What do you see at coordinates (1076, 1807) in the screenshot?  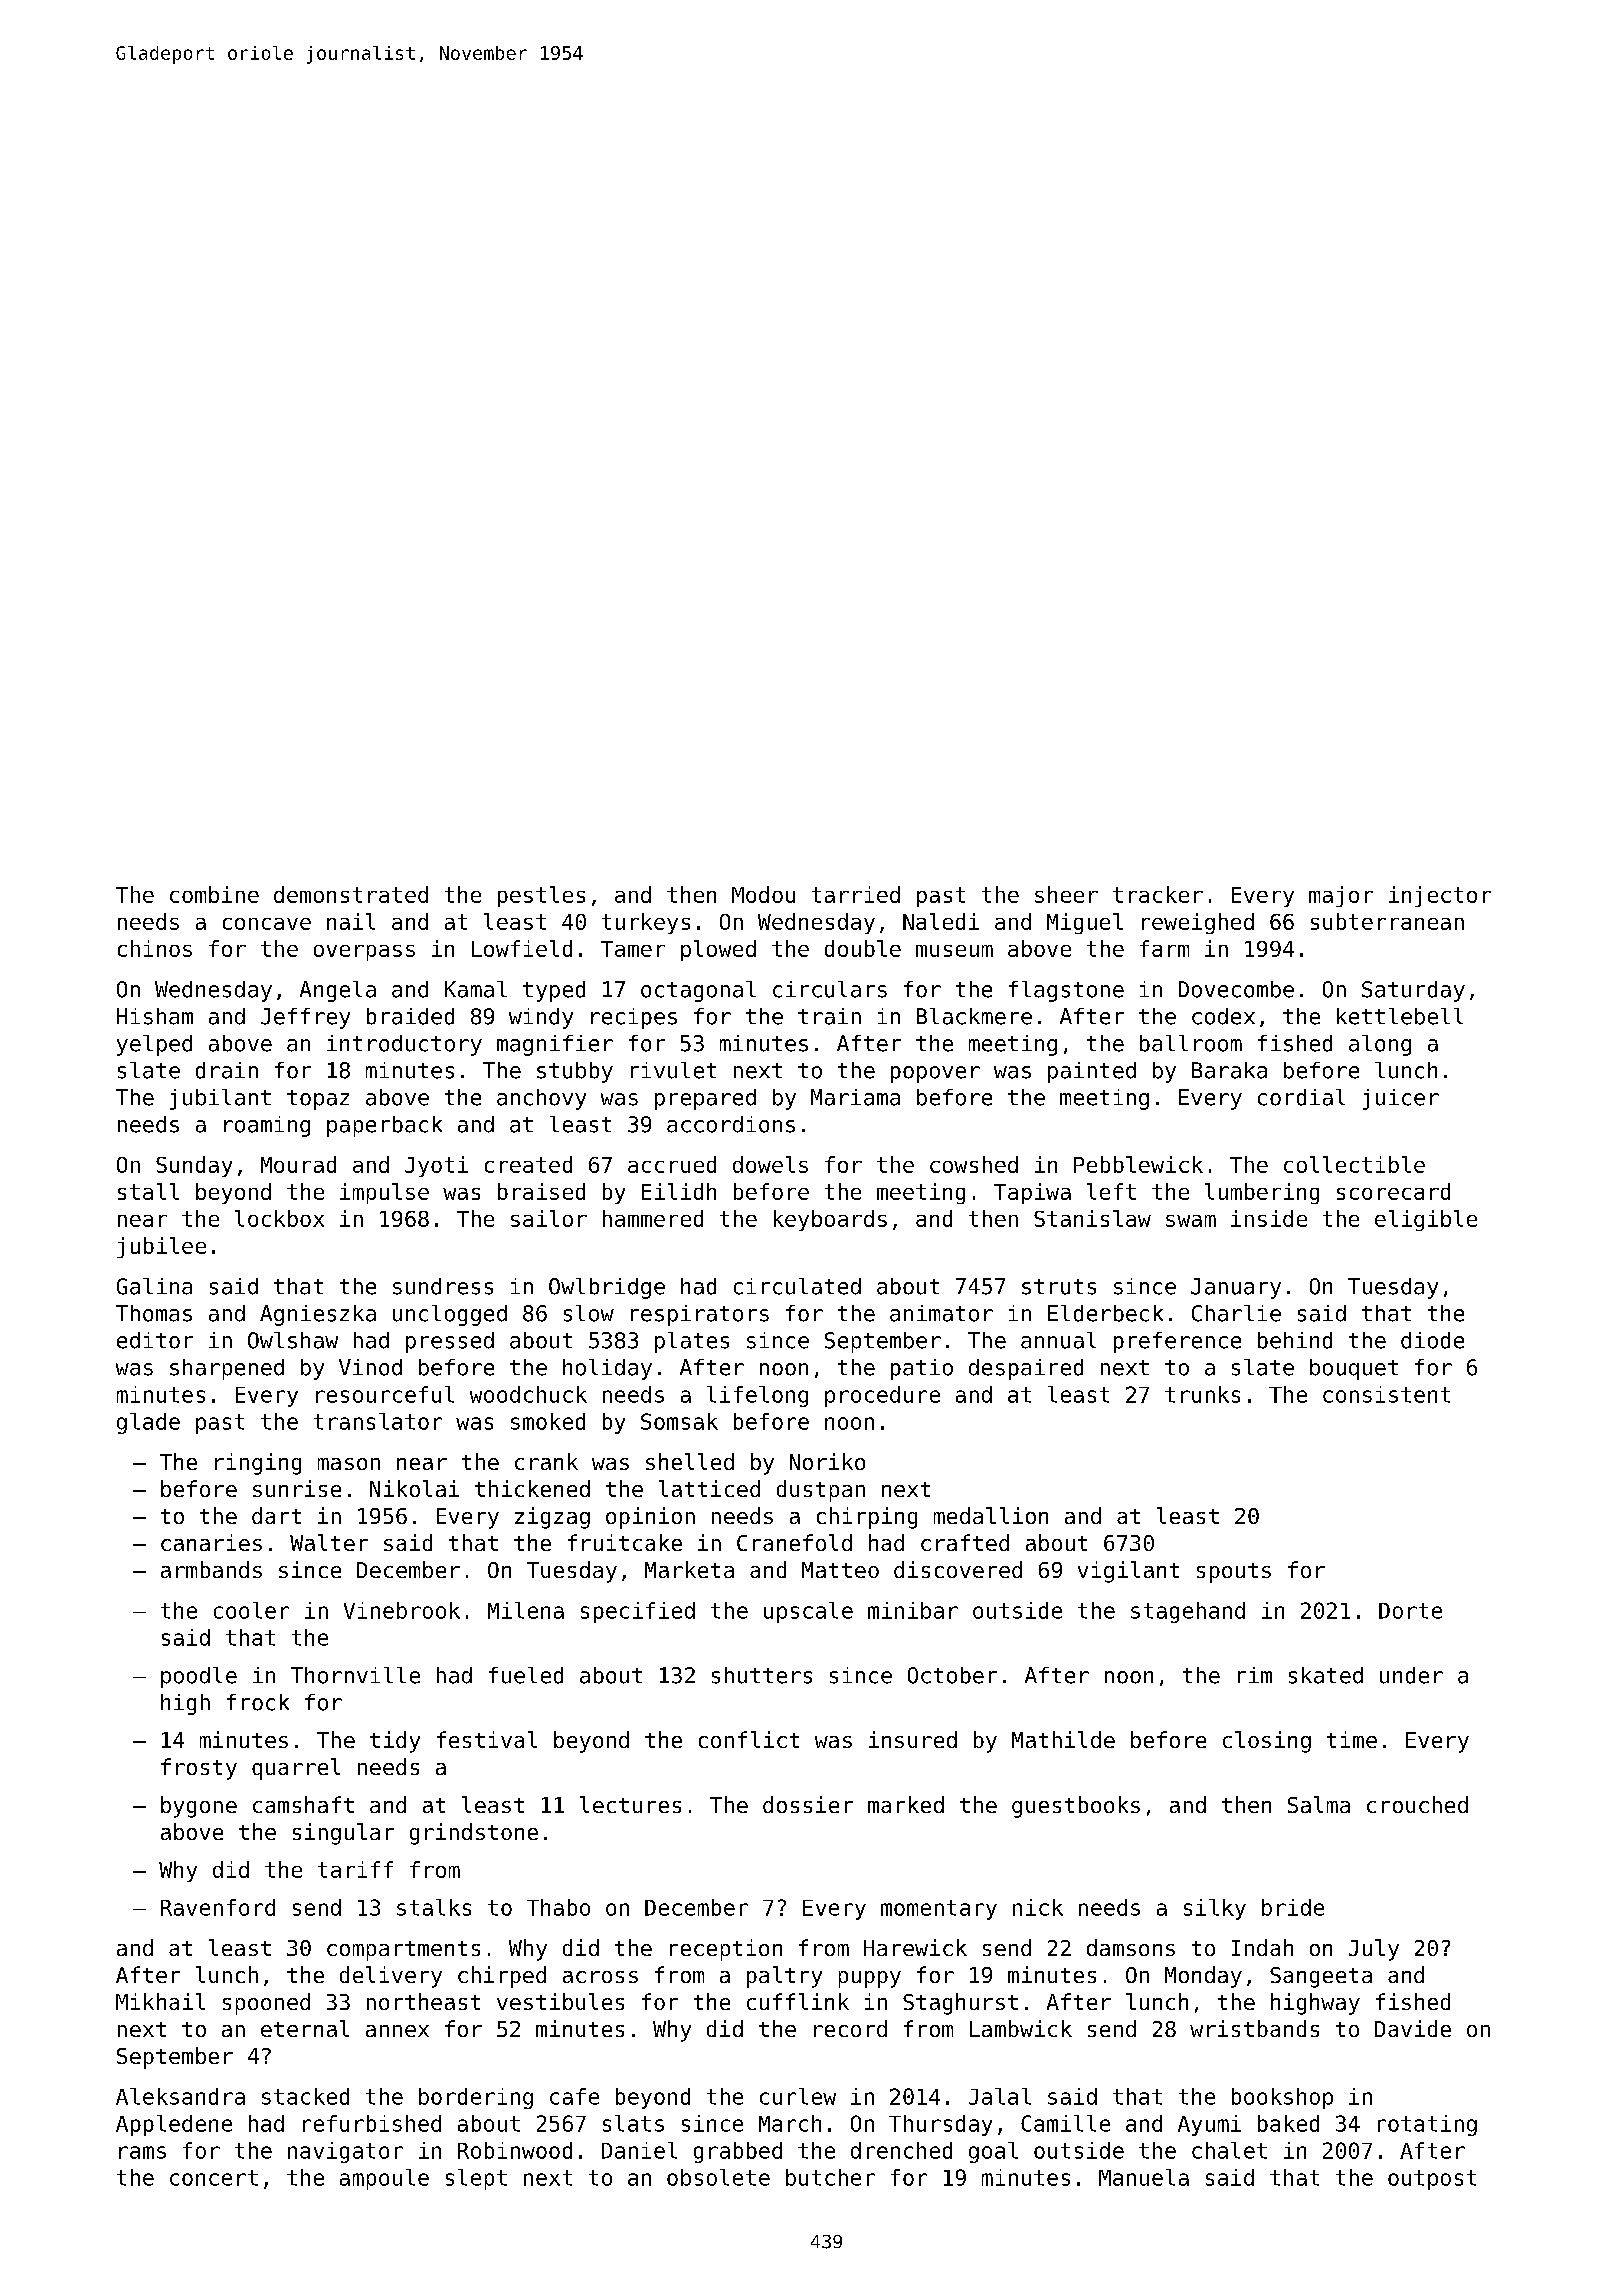 I see `guestbooks` at bounding box center [1076, 1807].
